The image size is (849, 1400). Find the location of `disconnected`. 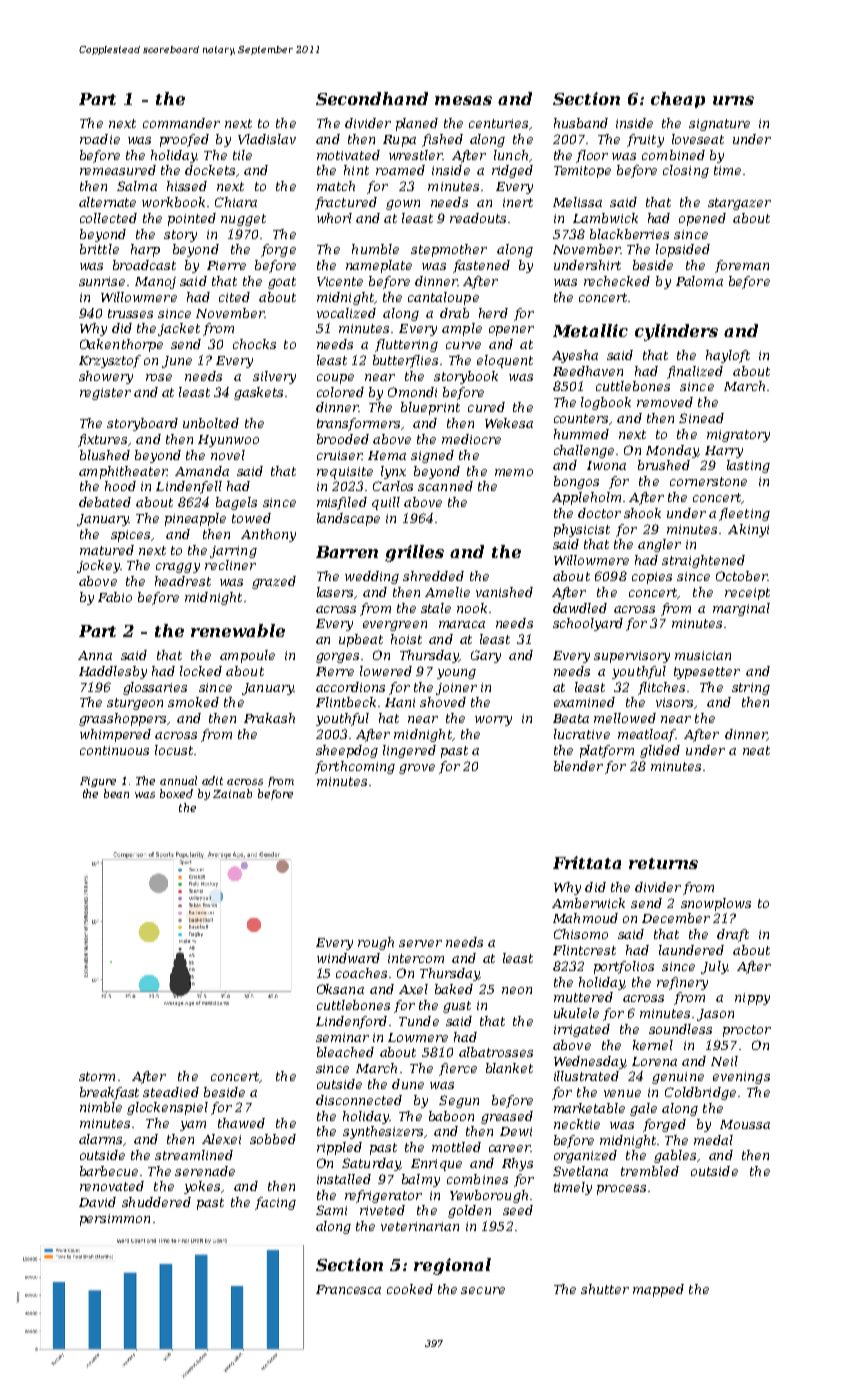

disconnected is located at coordinates (359, 1100).
